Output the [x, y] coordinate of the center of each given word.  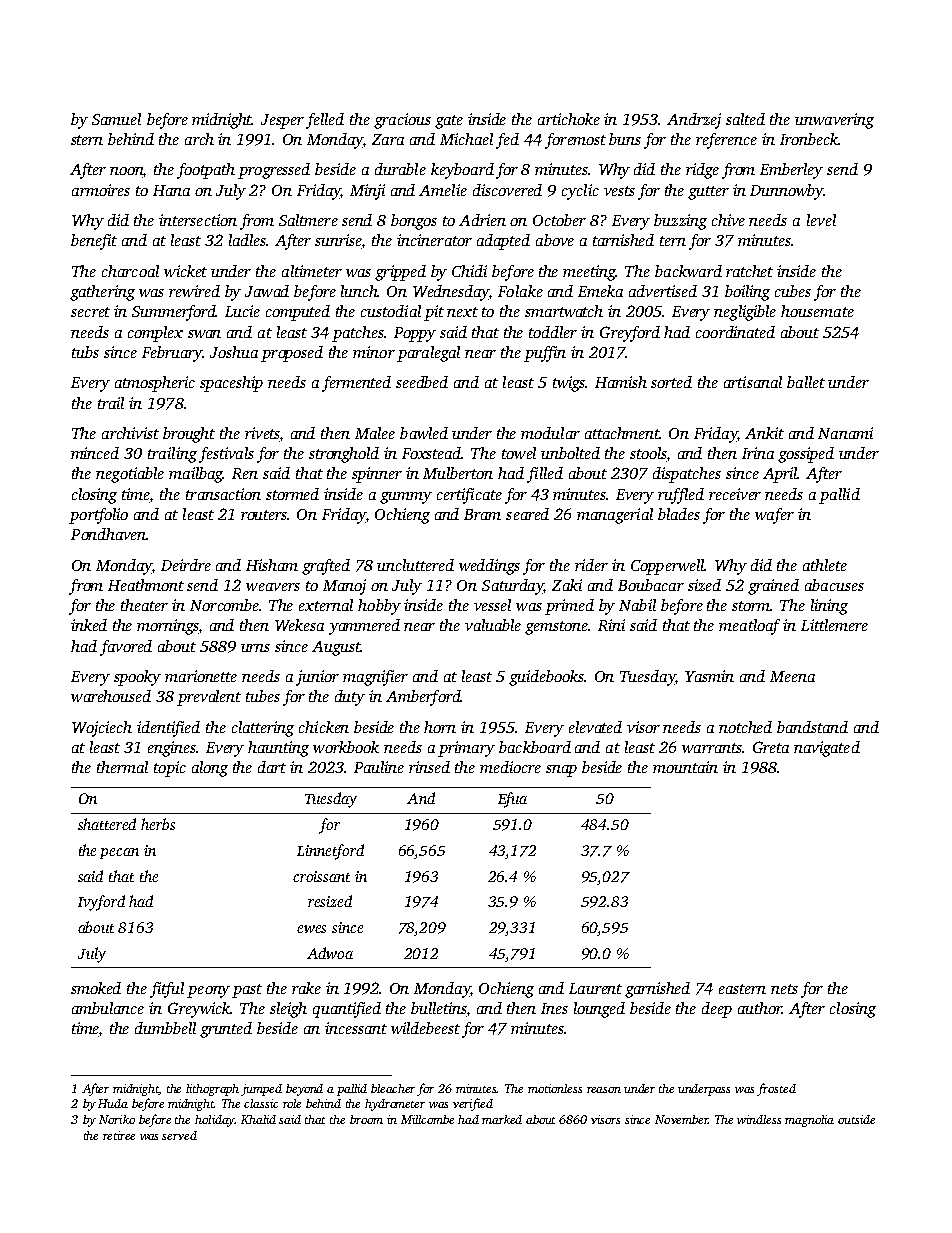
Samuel [116, 119]
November [681, 1119]
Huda [113, 1103]
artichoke [569, 119]
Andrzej [694, 121]
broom [366, 1119]
